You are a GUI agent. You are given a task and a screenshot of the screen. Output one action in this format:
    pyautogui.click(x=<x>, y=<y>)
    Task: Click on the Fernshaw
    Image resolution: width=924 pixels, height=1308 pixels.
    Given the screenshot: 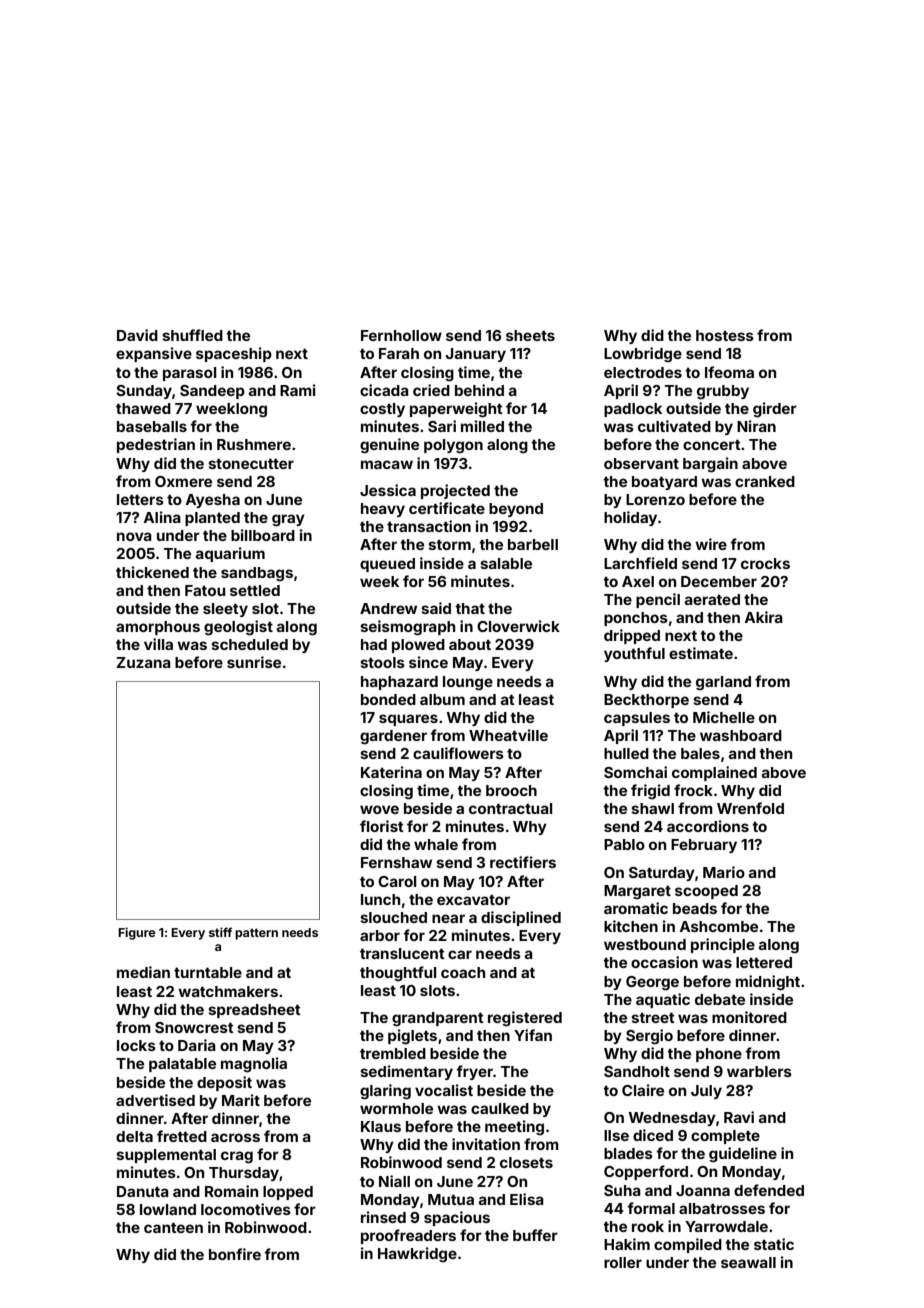 What is the action you would take?
    pyautogui.click(x=396, y=862)
